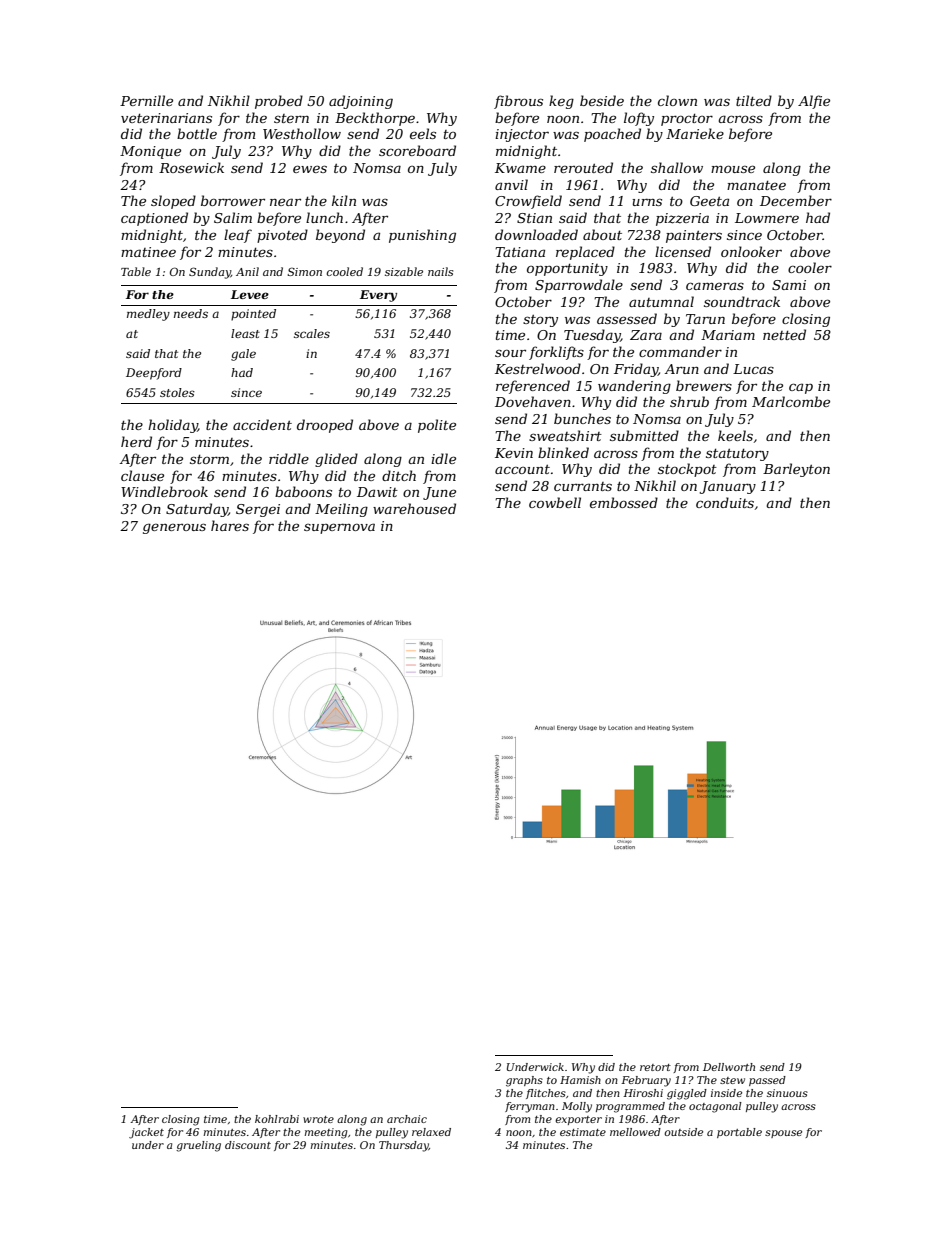 This screenshot has height=1233, width=952. I want to click on manatee, so click(756, 185).
